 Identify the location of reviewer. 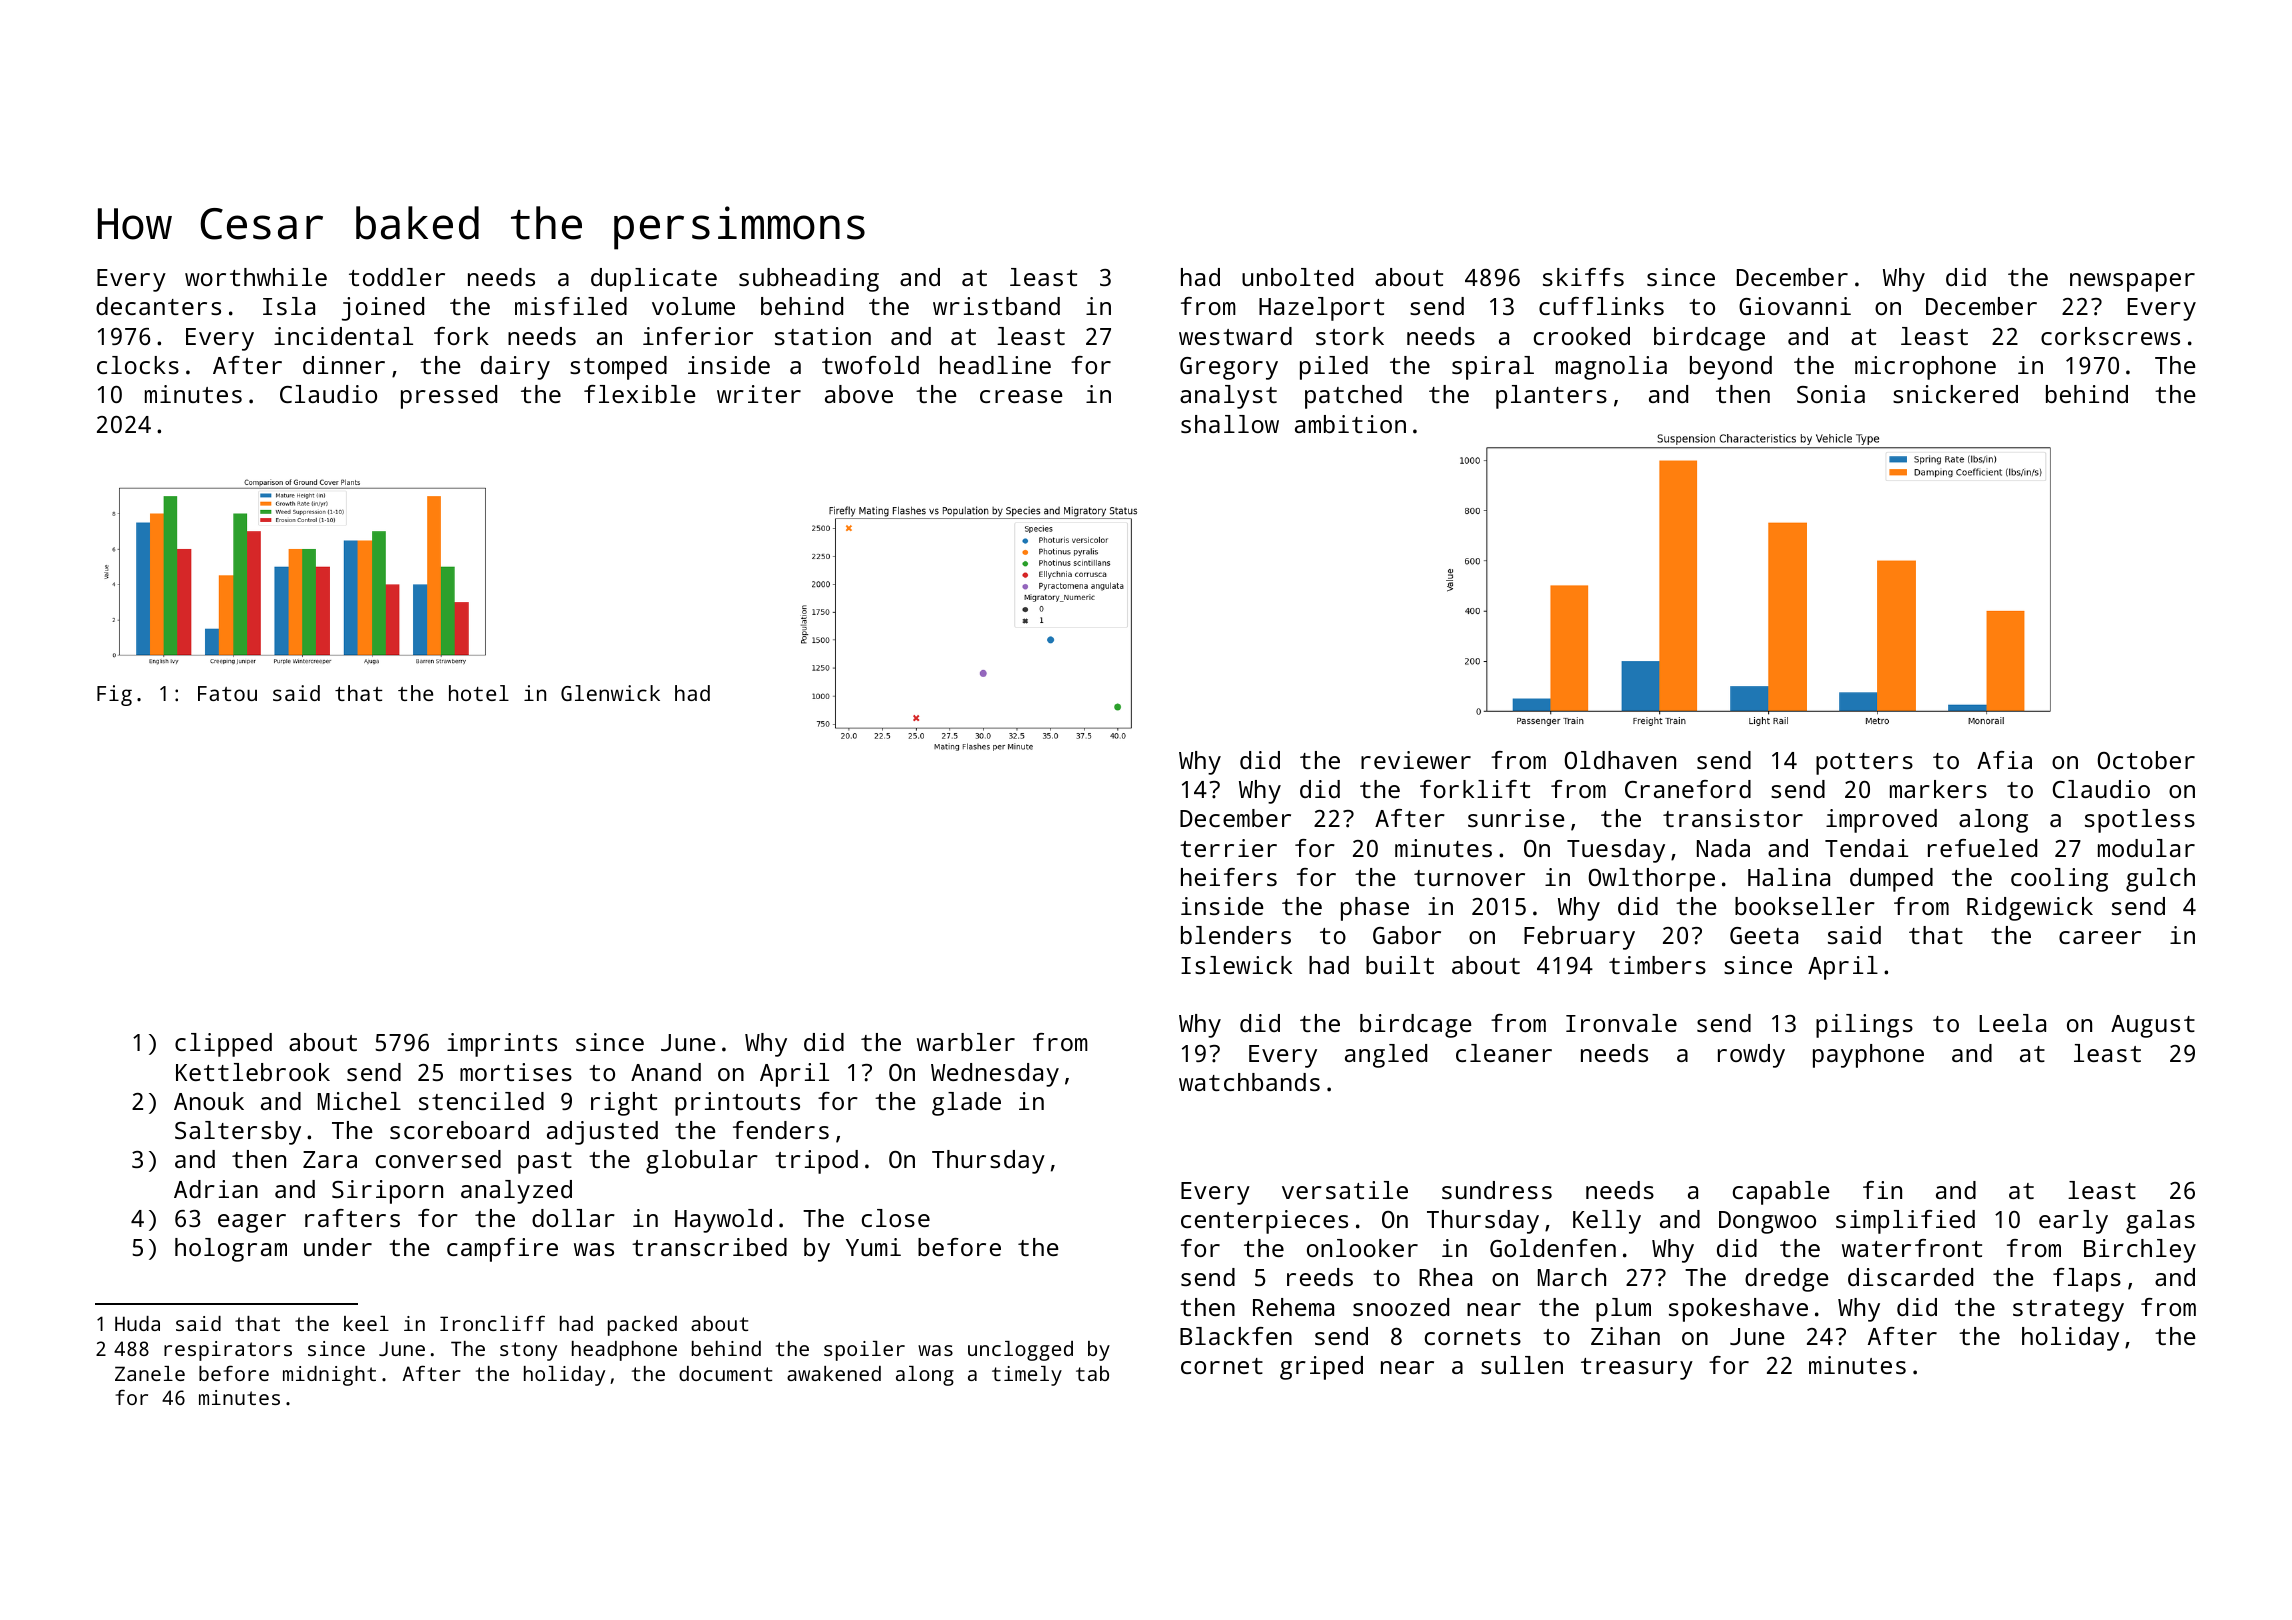
(1416, 760).
